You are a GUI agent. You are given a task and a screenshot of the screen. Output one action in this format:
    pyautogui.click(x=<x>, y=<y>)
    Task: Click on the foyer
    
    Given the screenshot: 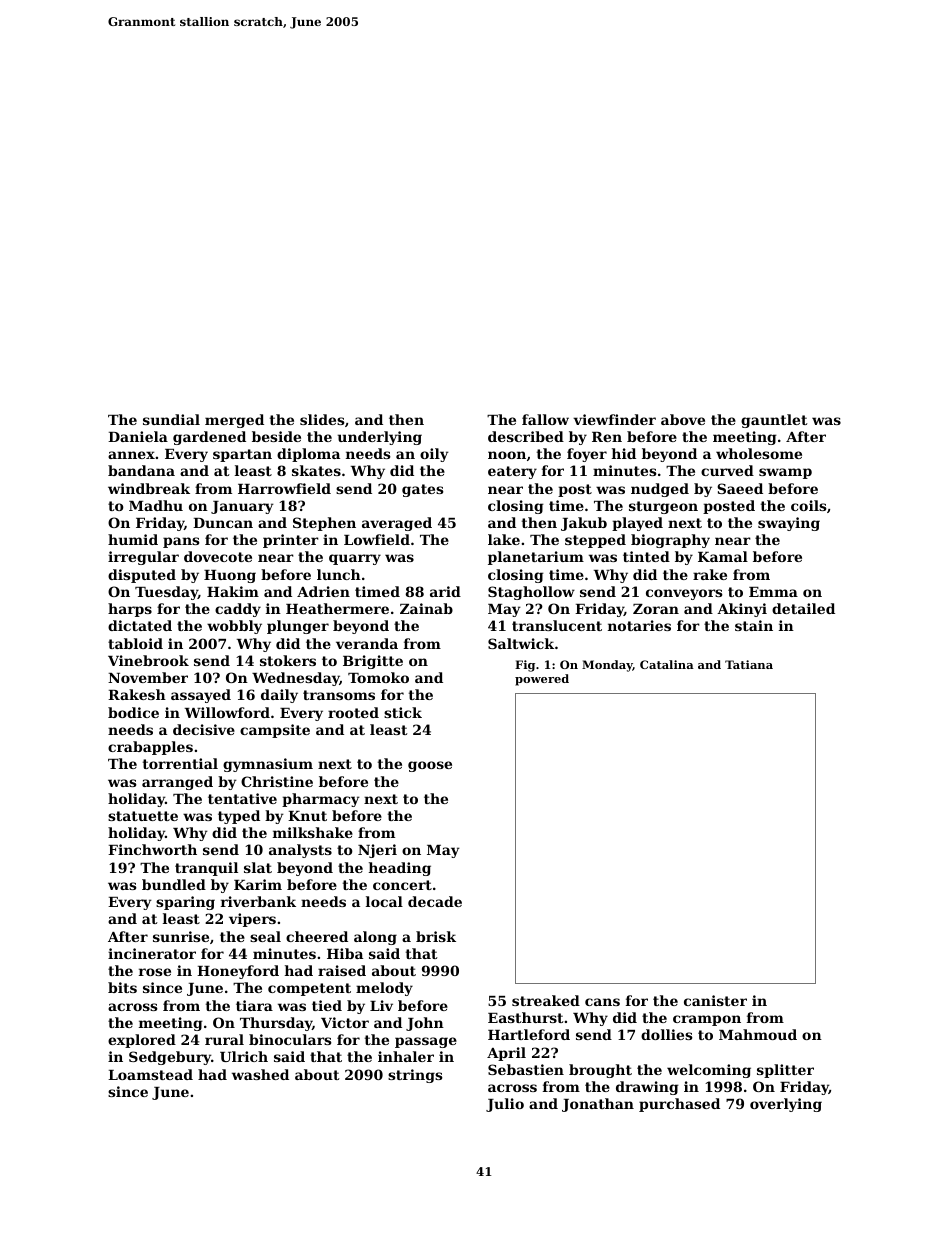 What is the action you would take?
    pyautogui.click(x=587, y=455)
